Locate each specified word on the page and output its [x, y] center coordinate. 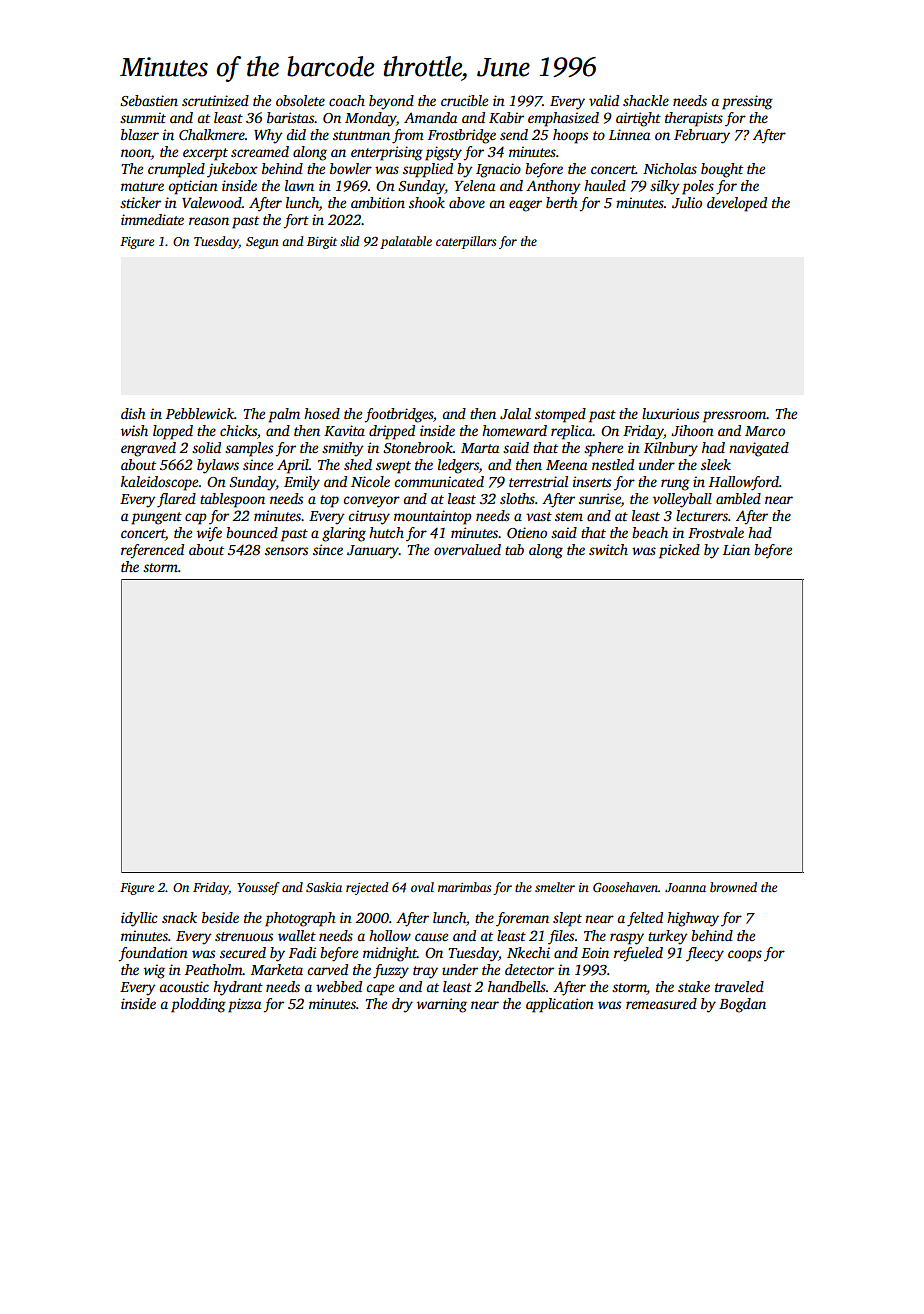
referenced [152, 551]
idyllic [139, 919]
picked [679, 551]
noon [136, 154]
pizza [244, 1005]
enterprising [387, 153]
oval [422, 887]
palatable [406, 242]
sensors [286, 551]
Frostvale [716, 532]
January [373, 552]
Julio [687, 202]
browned [733, 887]
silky [665, 187]
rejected [367, 888]
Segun [262, 243]
